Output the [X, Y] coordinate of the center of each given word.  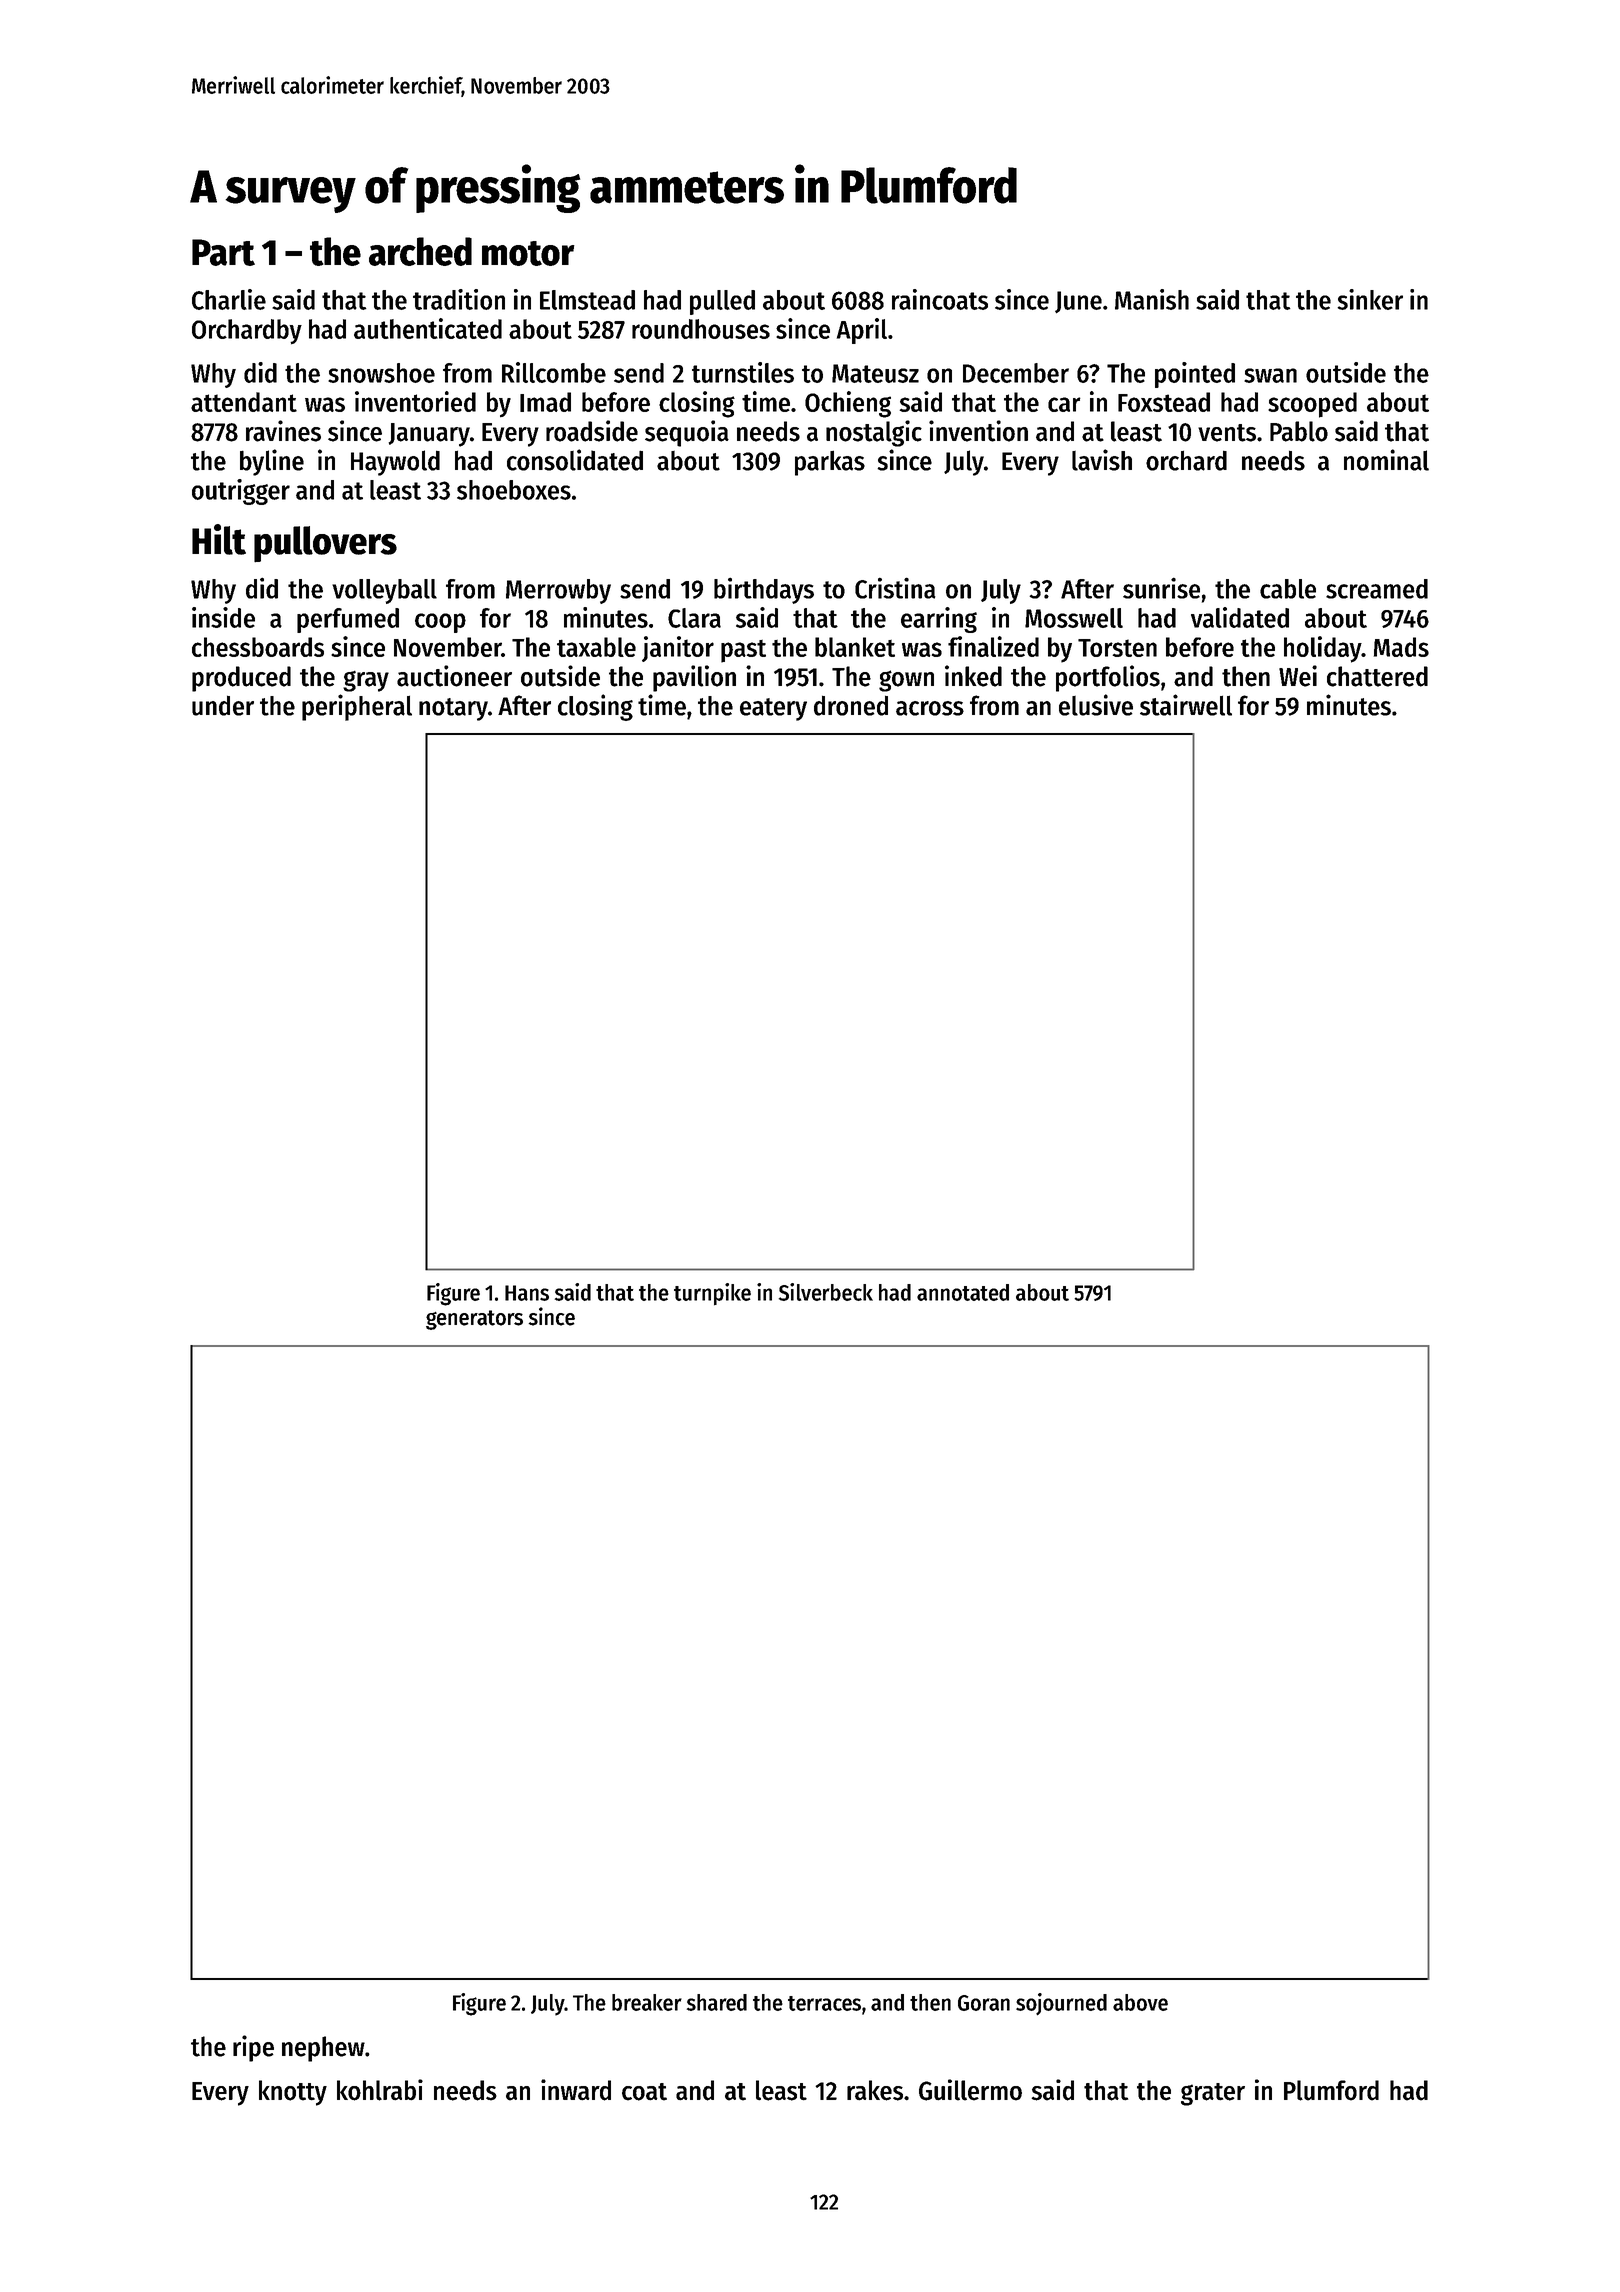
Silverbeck [826, 1292]
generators [474, 1320]
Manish [1152, 299]
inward [576, 2090]
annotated [963, 1292]
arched [420, 251]
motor [528, 253]
